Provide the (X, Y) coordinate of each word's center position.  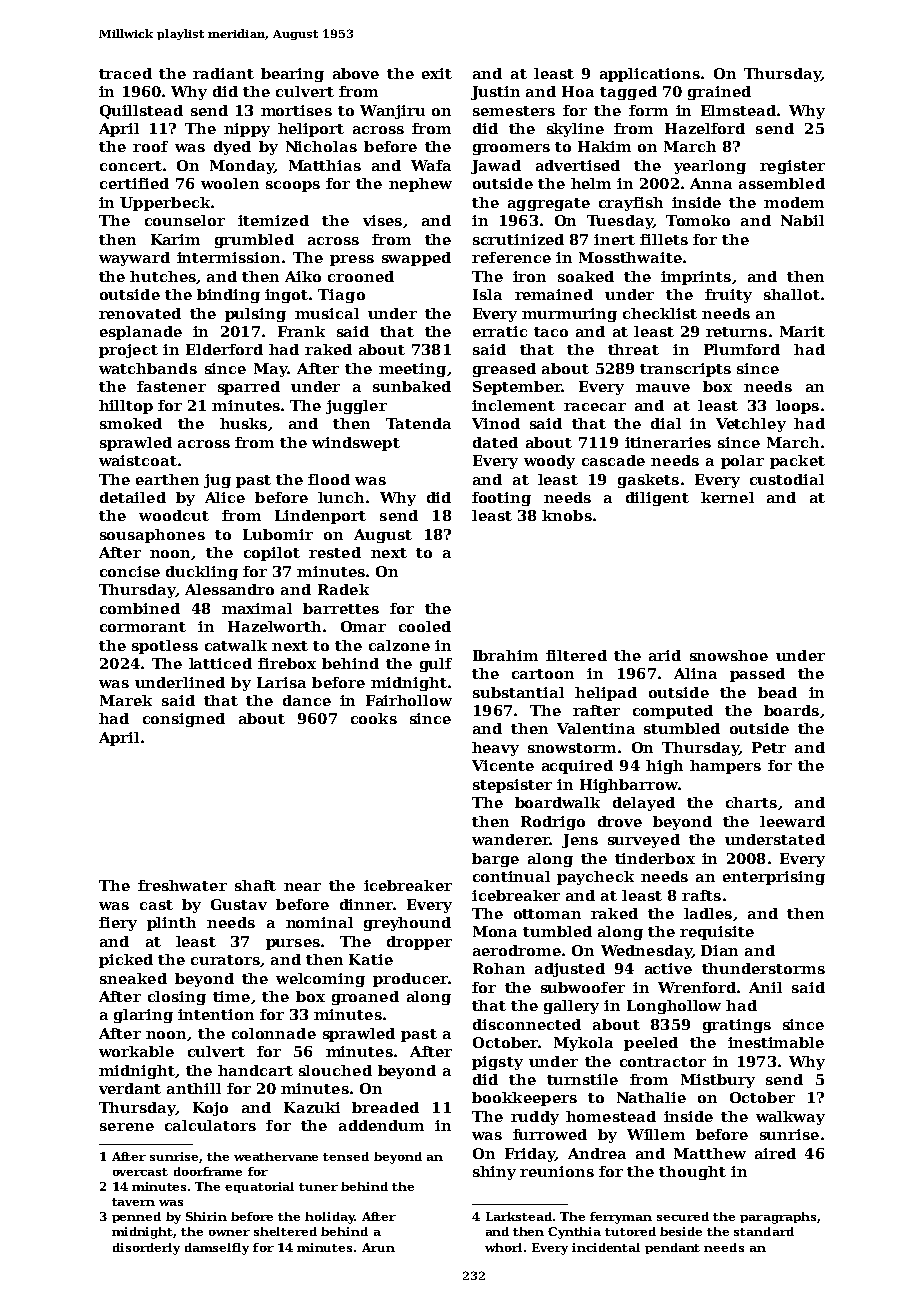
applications (650, 75)
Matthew (710, 1153)
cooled (425, 626)
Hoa (578, 91)
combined (140, 608)
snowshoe (729, 655)
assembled (782, 183)
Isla (487, 294)
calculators (210, 1125)
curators (226, 961)
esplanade (141, 333)
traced (125, 73)
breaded (385, 1107)
